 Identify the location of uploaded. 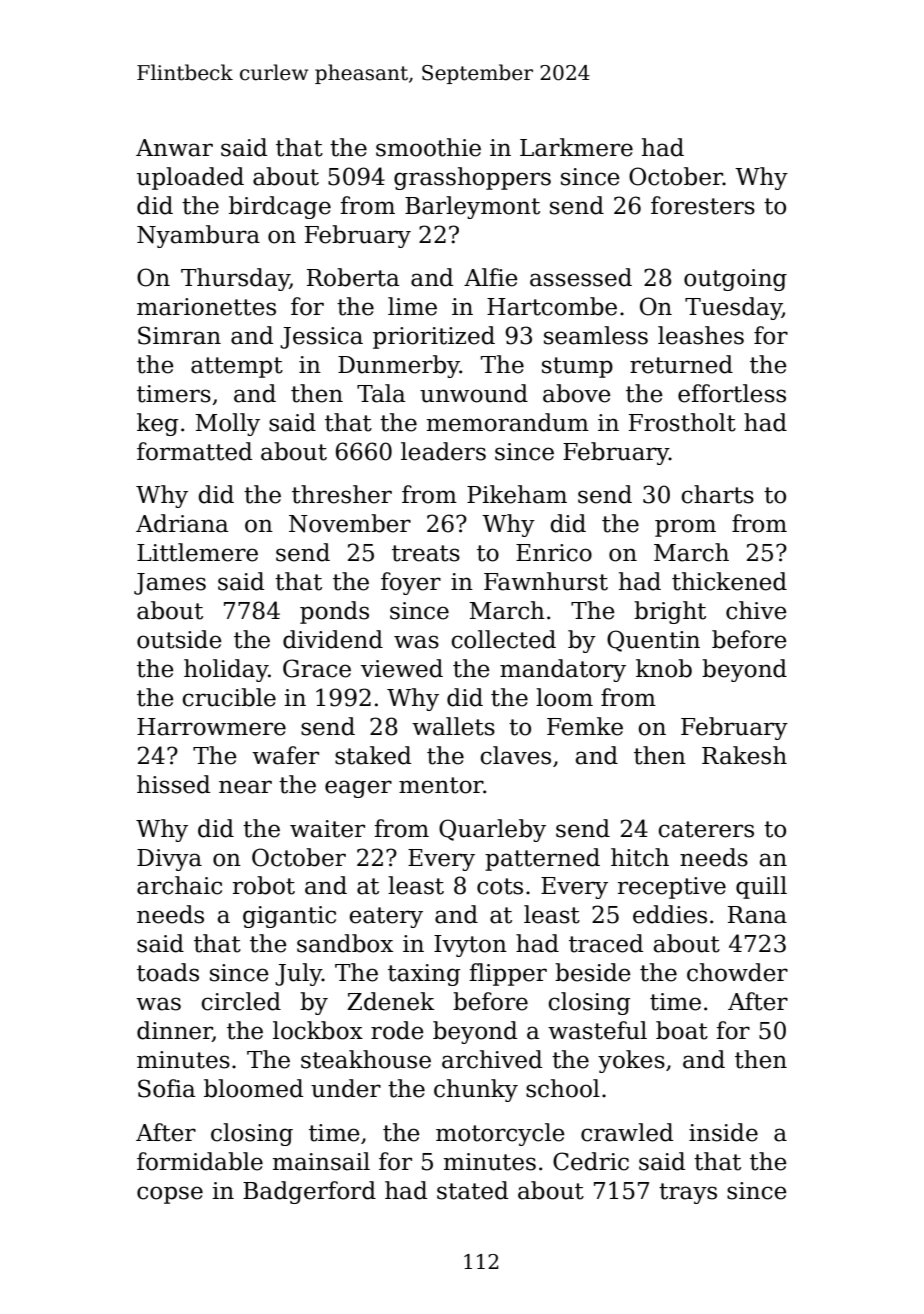
(190, 178).
